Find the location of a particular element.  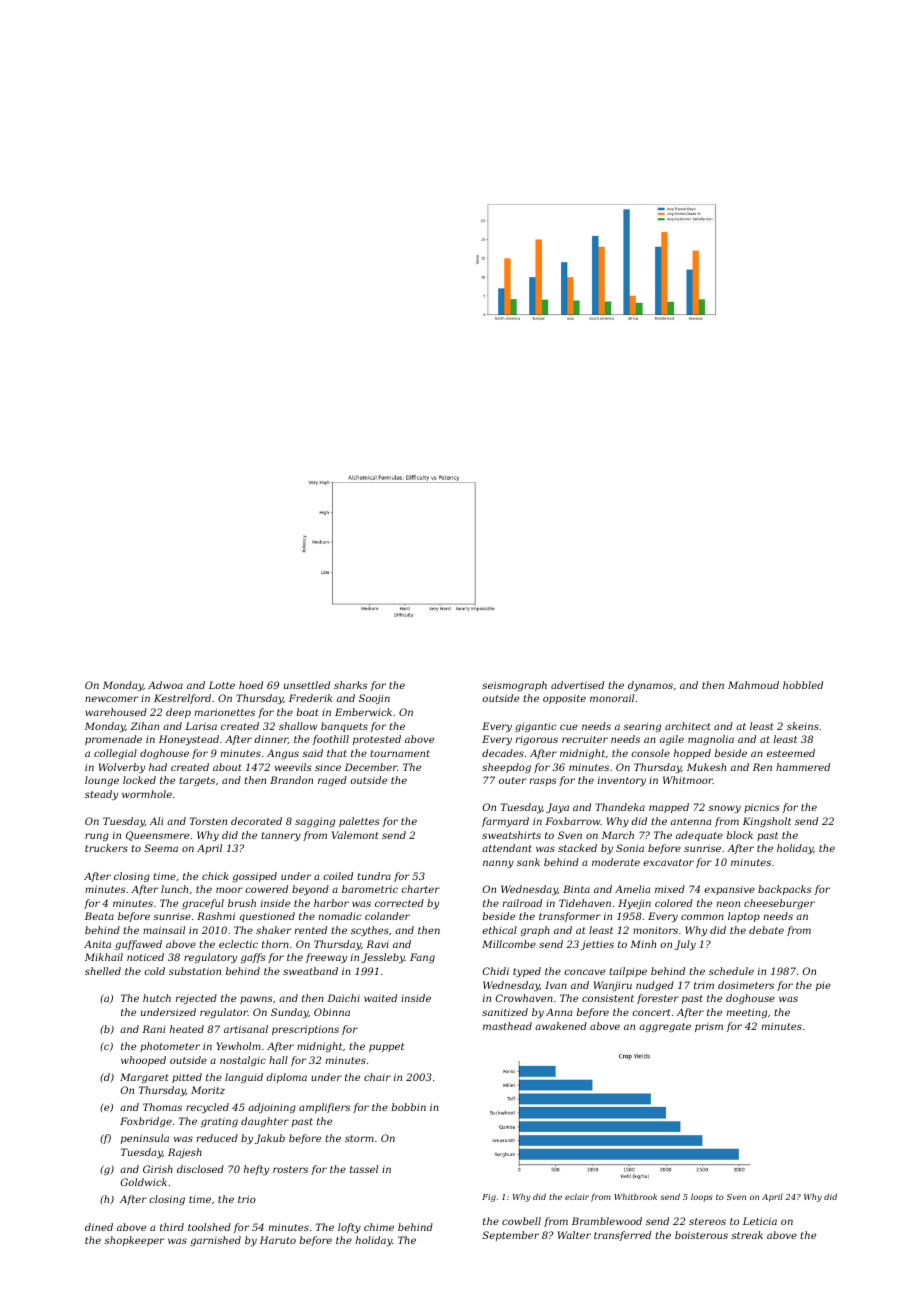

sweatshirts is located at coordinates (511, 835).
